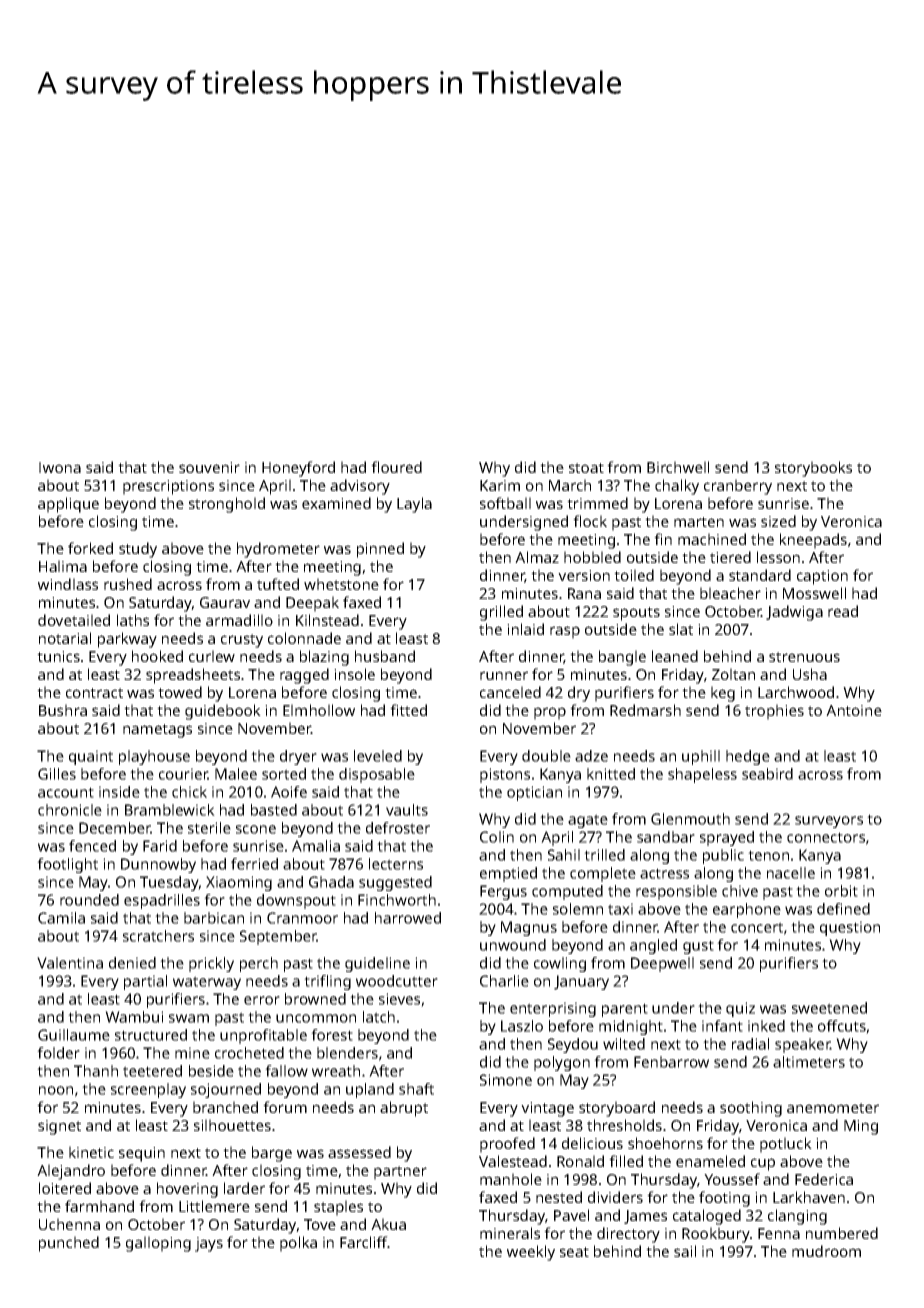 Image resolution: width=924 pixels, height=1308 pixels. I want to click on midnight, so click(631, 1027).
